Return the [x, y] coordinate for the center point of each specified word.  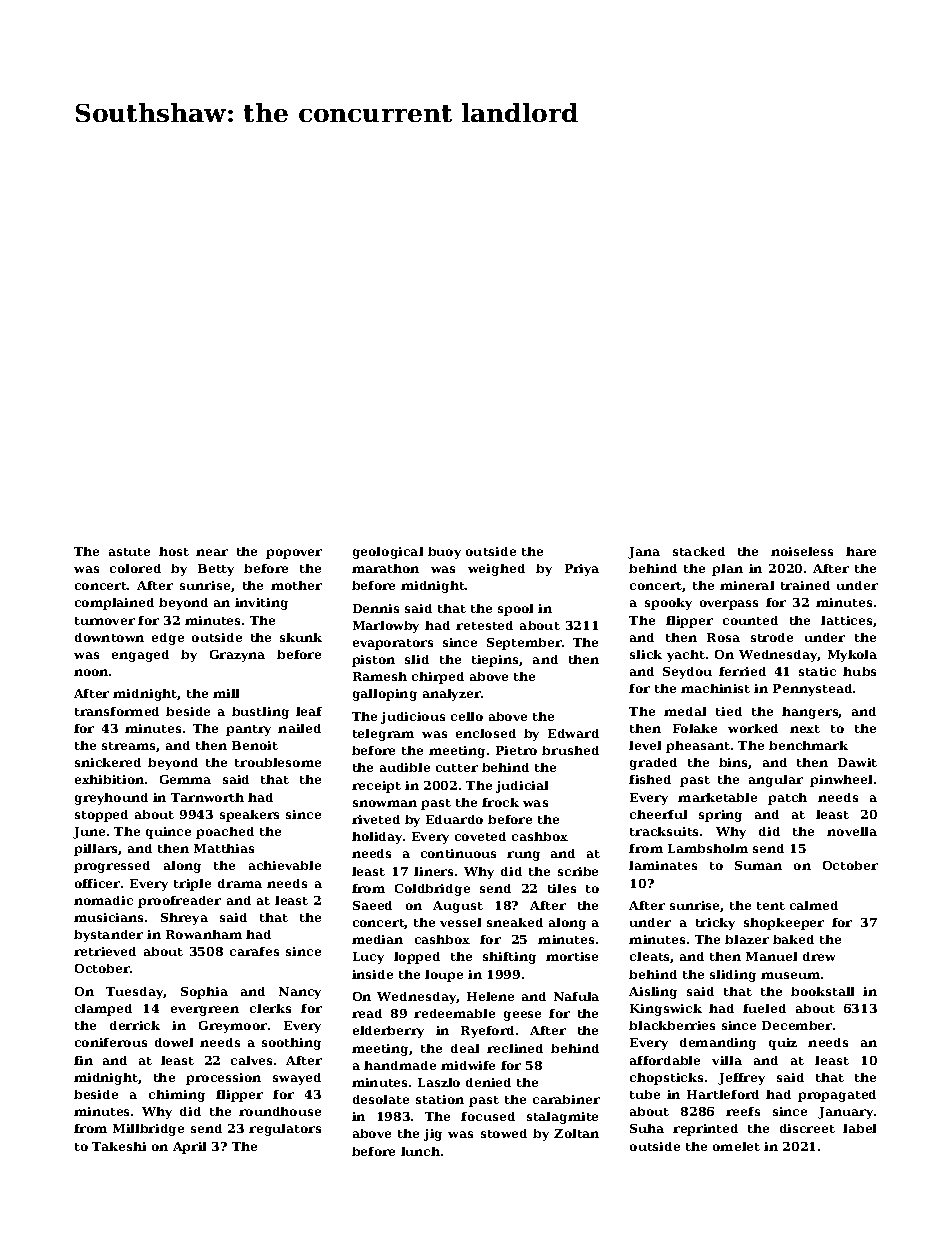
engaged [140, 656]
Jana [644, 553]
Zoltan [576, 1133]
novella [852, 831]
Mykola [852, 656]
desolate [381, 1099]
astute [129, 552]
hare [861, 551]
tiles [562, 888]
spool [515, 610]
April [189, 1148]
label [859, 1128]
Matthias [224, 848]
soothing [291, 1044]
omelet [736, 1146]
